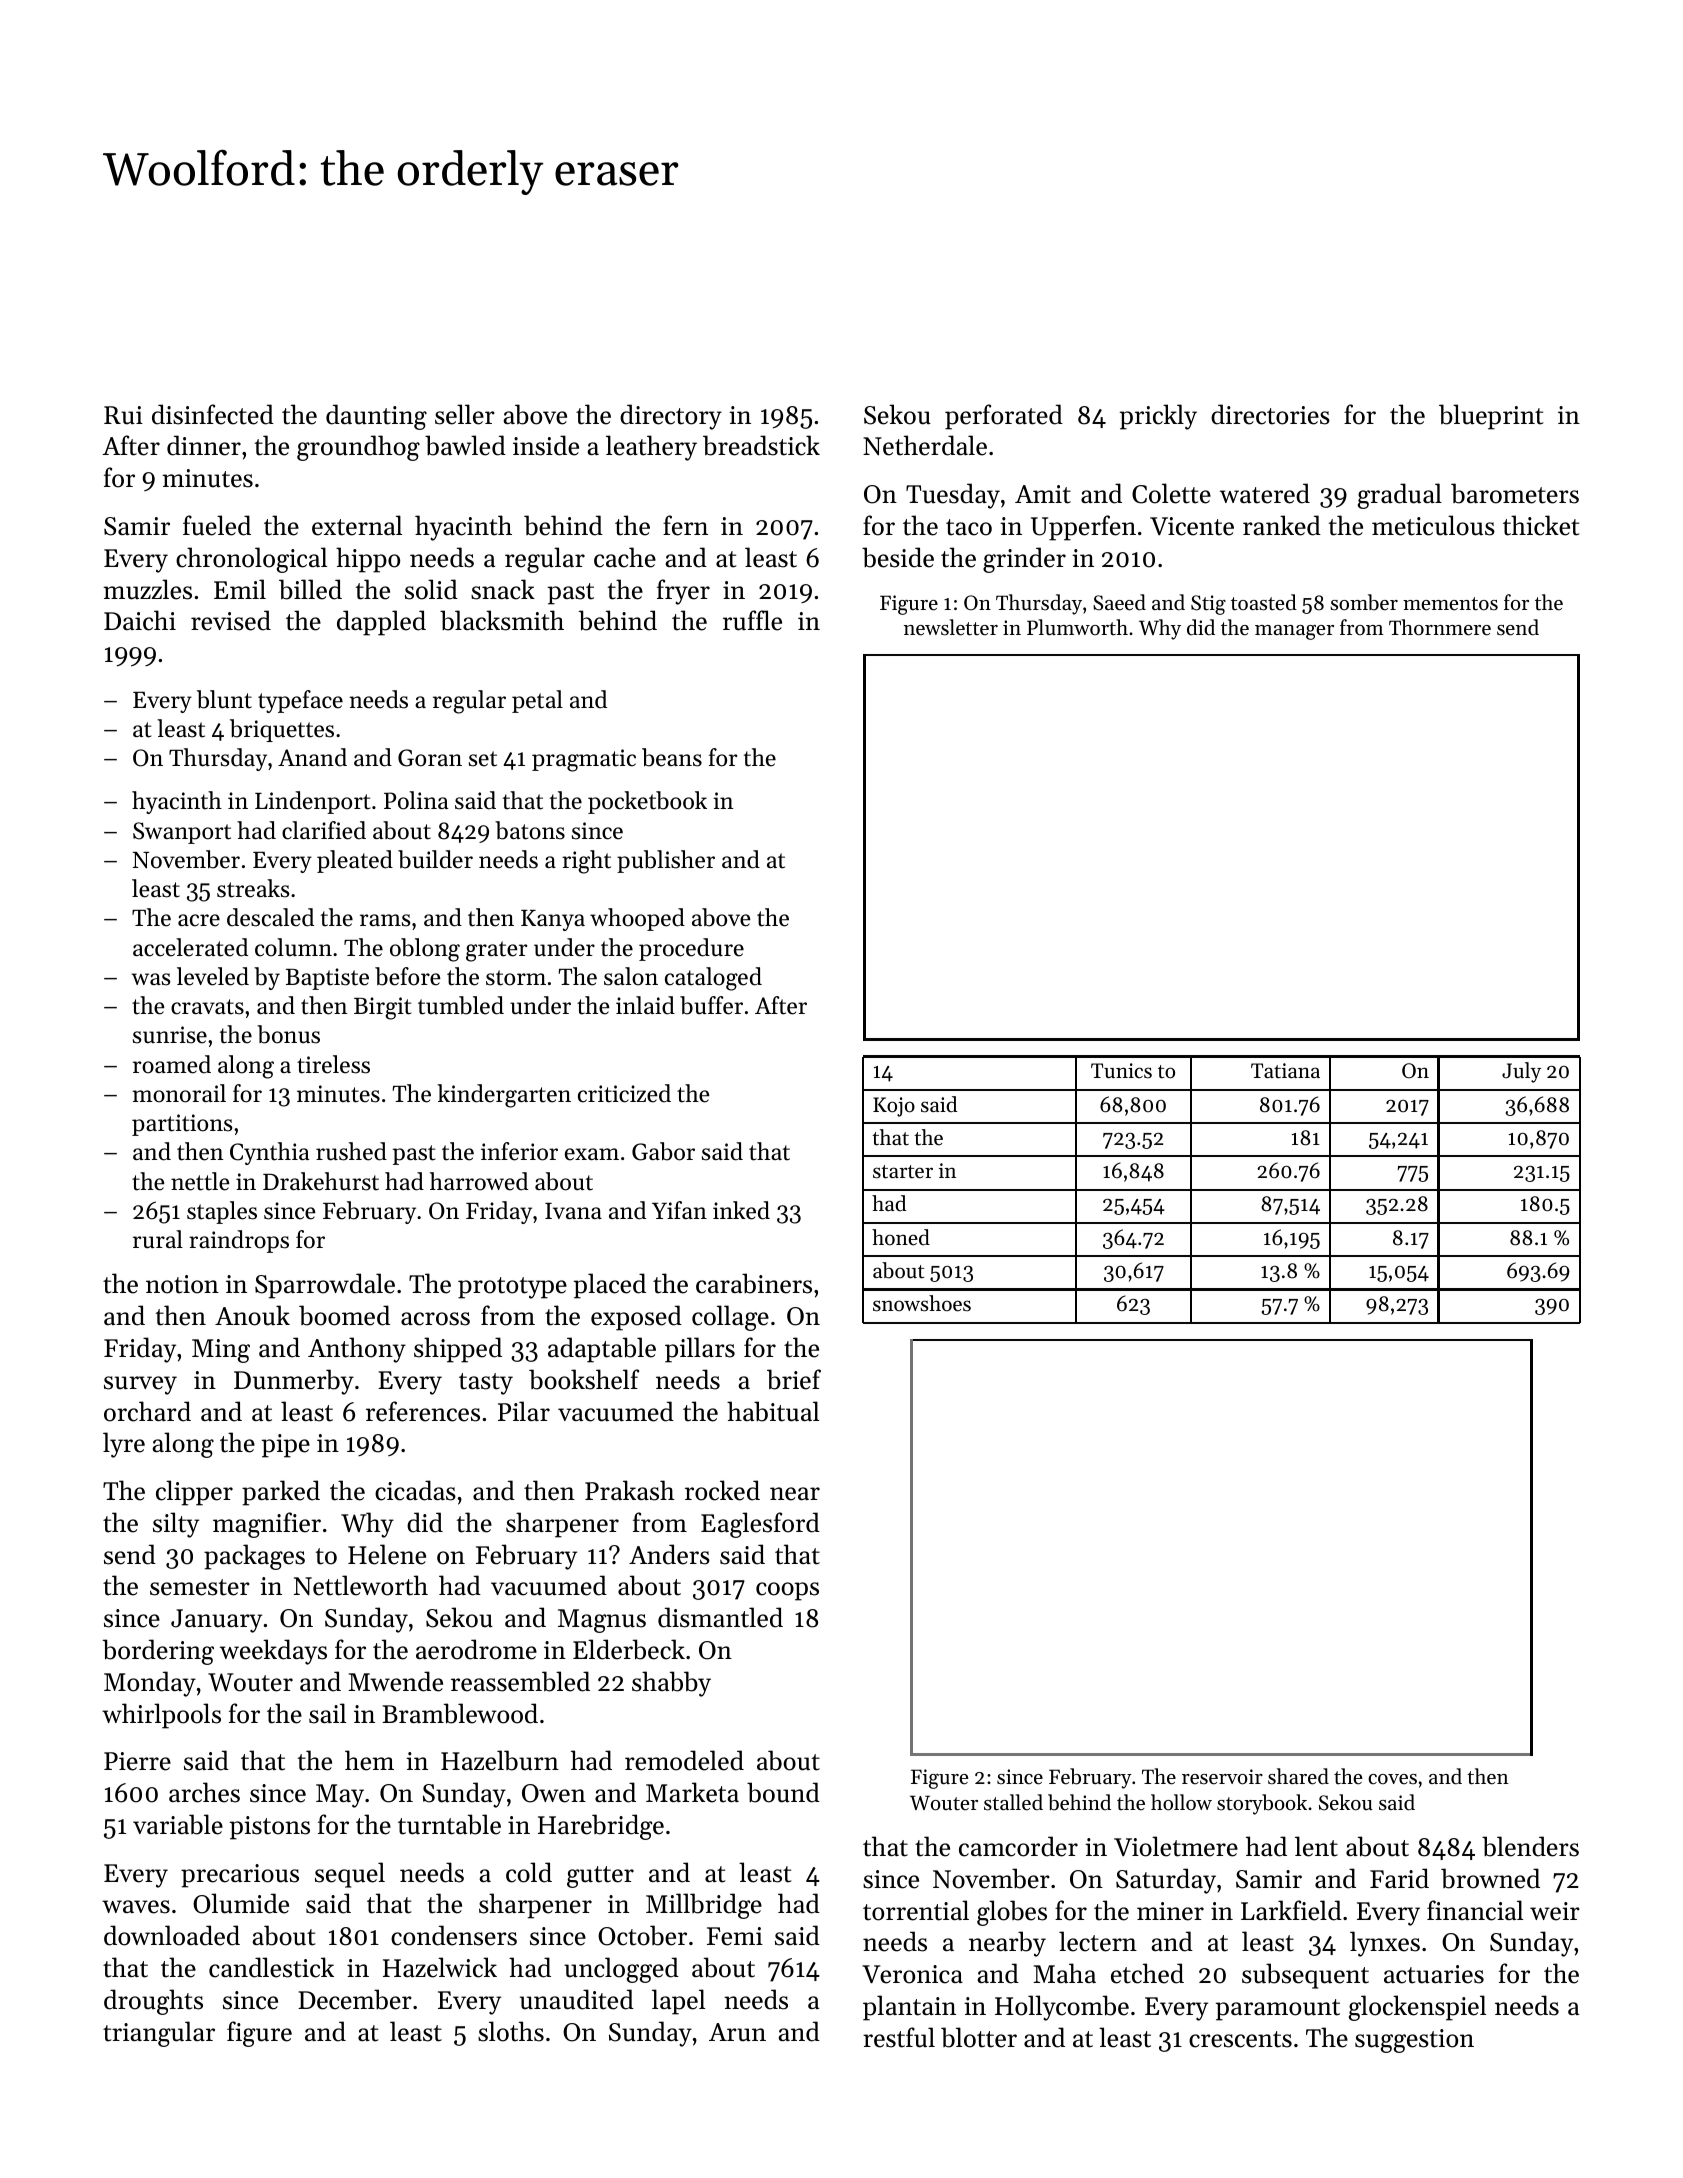 Image resolution: width=1683 pixels, height=2178 pixels. What do you see at coordinates (207, 1007) in the document?
I see `cravats` at bounding box center [207, 1007].
